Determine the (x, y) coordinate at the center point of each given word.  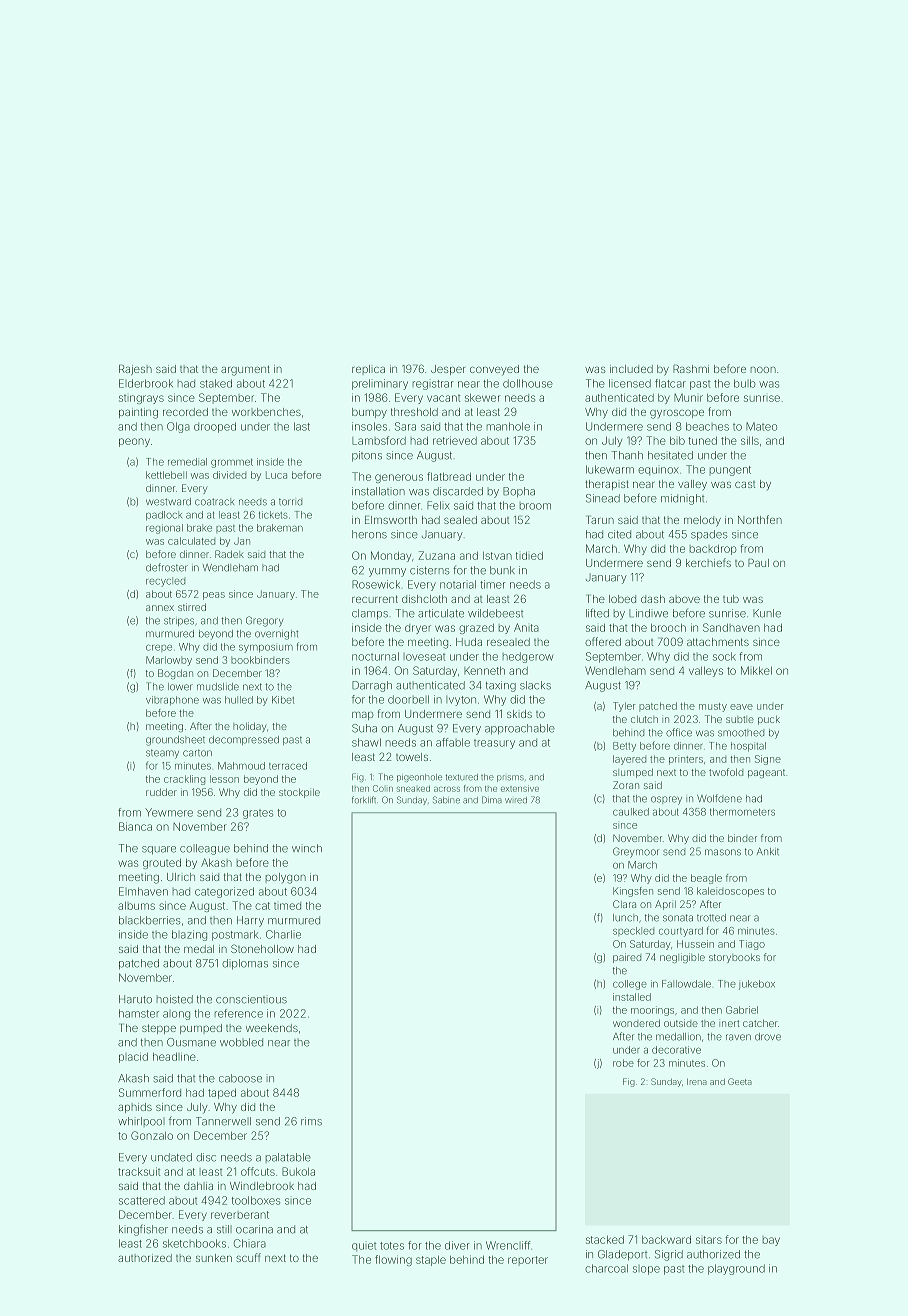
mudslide (218, 687)
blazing (189, 935)
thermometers (742, 812)
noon (763, 370)
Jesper (448, 370)
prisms (510, 778)
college (630, 985)
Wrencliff (508, 1245)
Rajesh (135, 370)
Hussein (695, 944)
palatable (288, 1158)
